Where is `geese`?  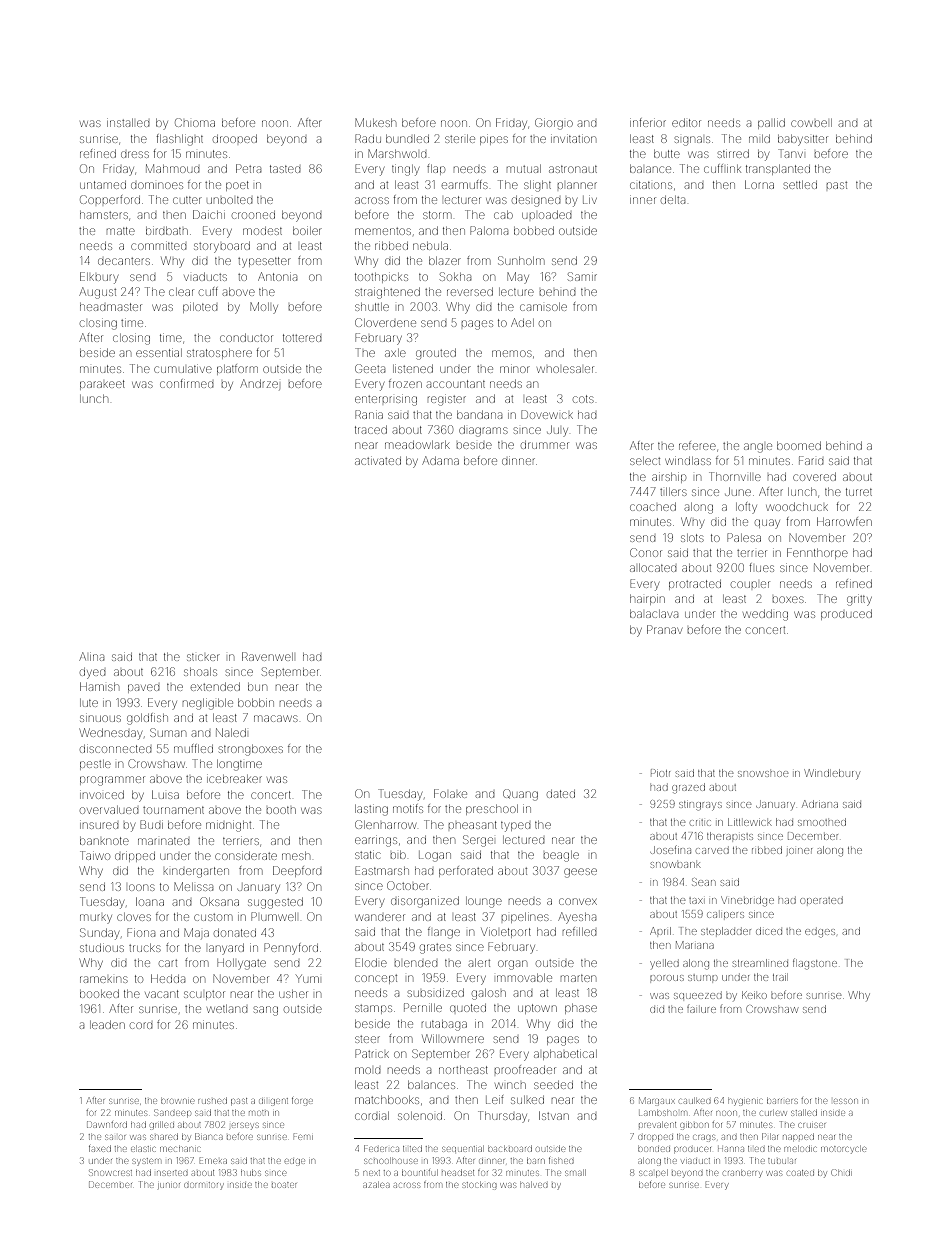
geese is located at coordinates (580, 873).
